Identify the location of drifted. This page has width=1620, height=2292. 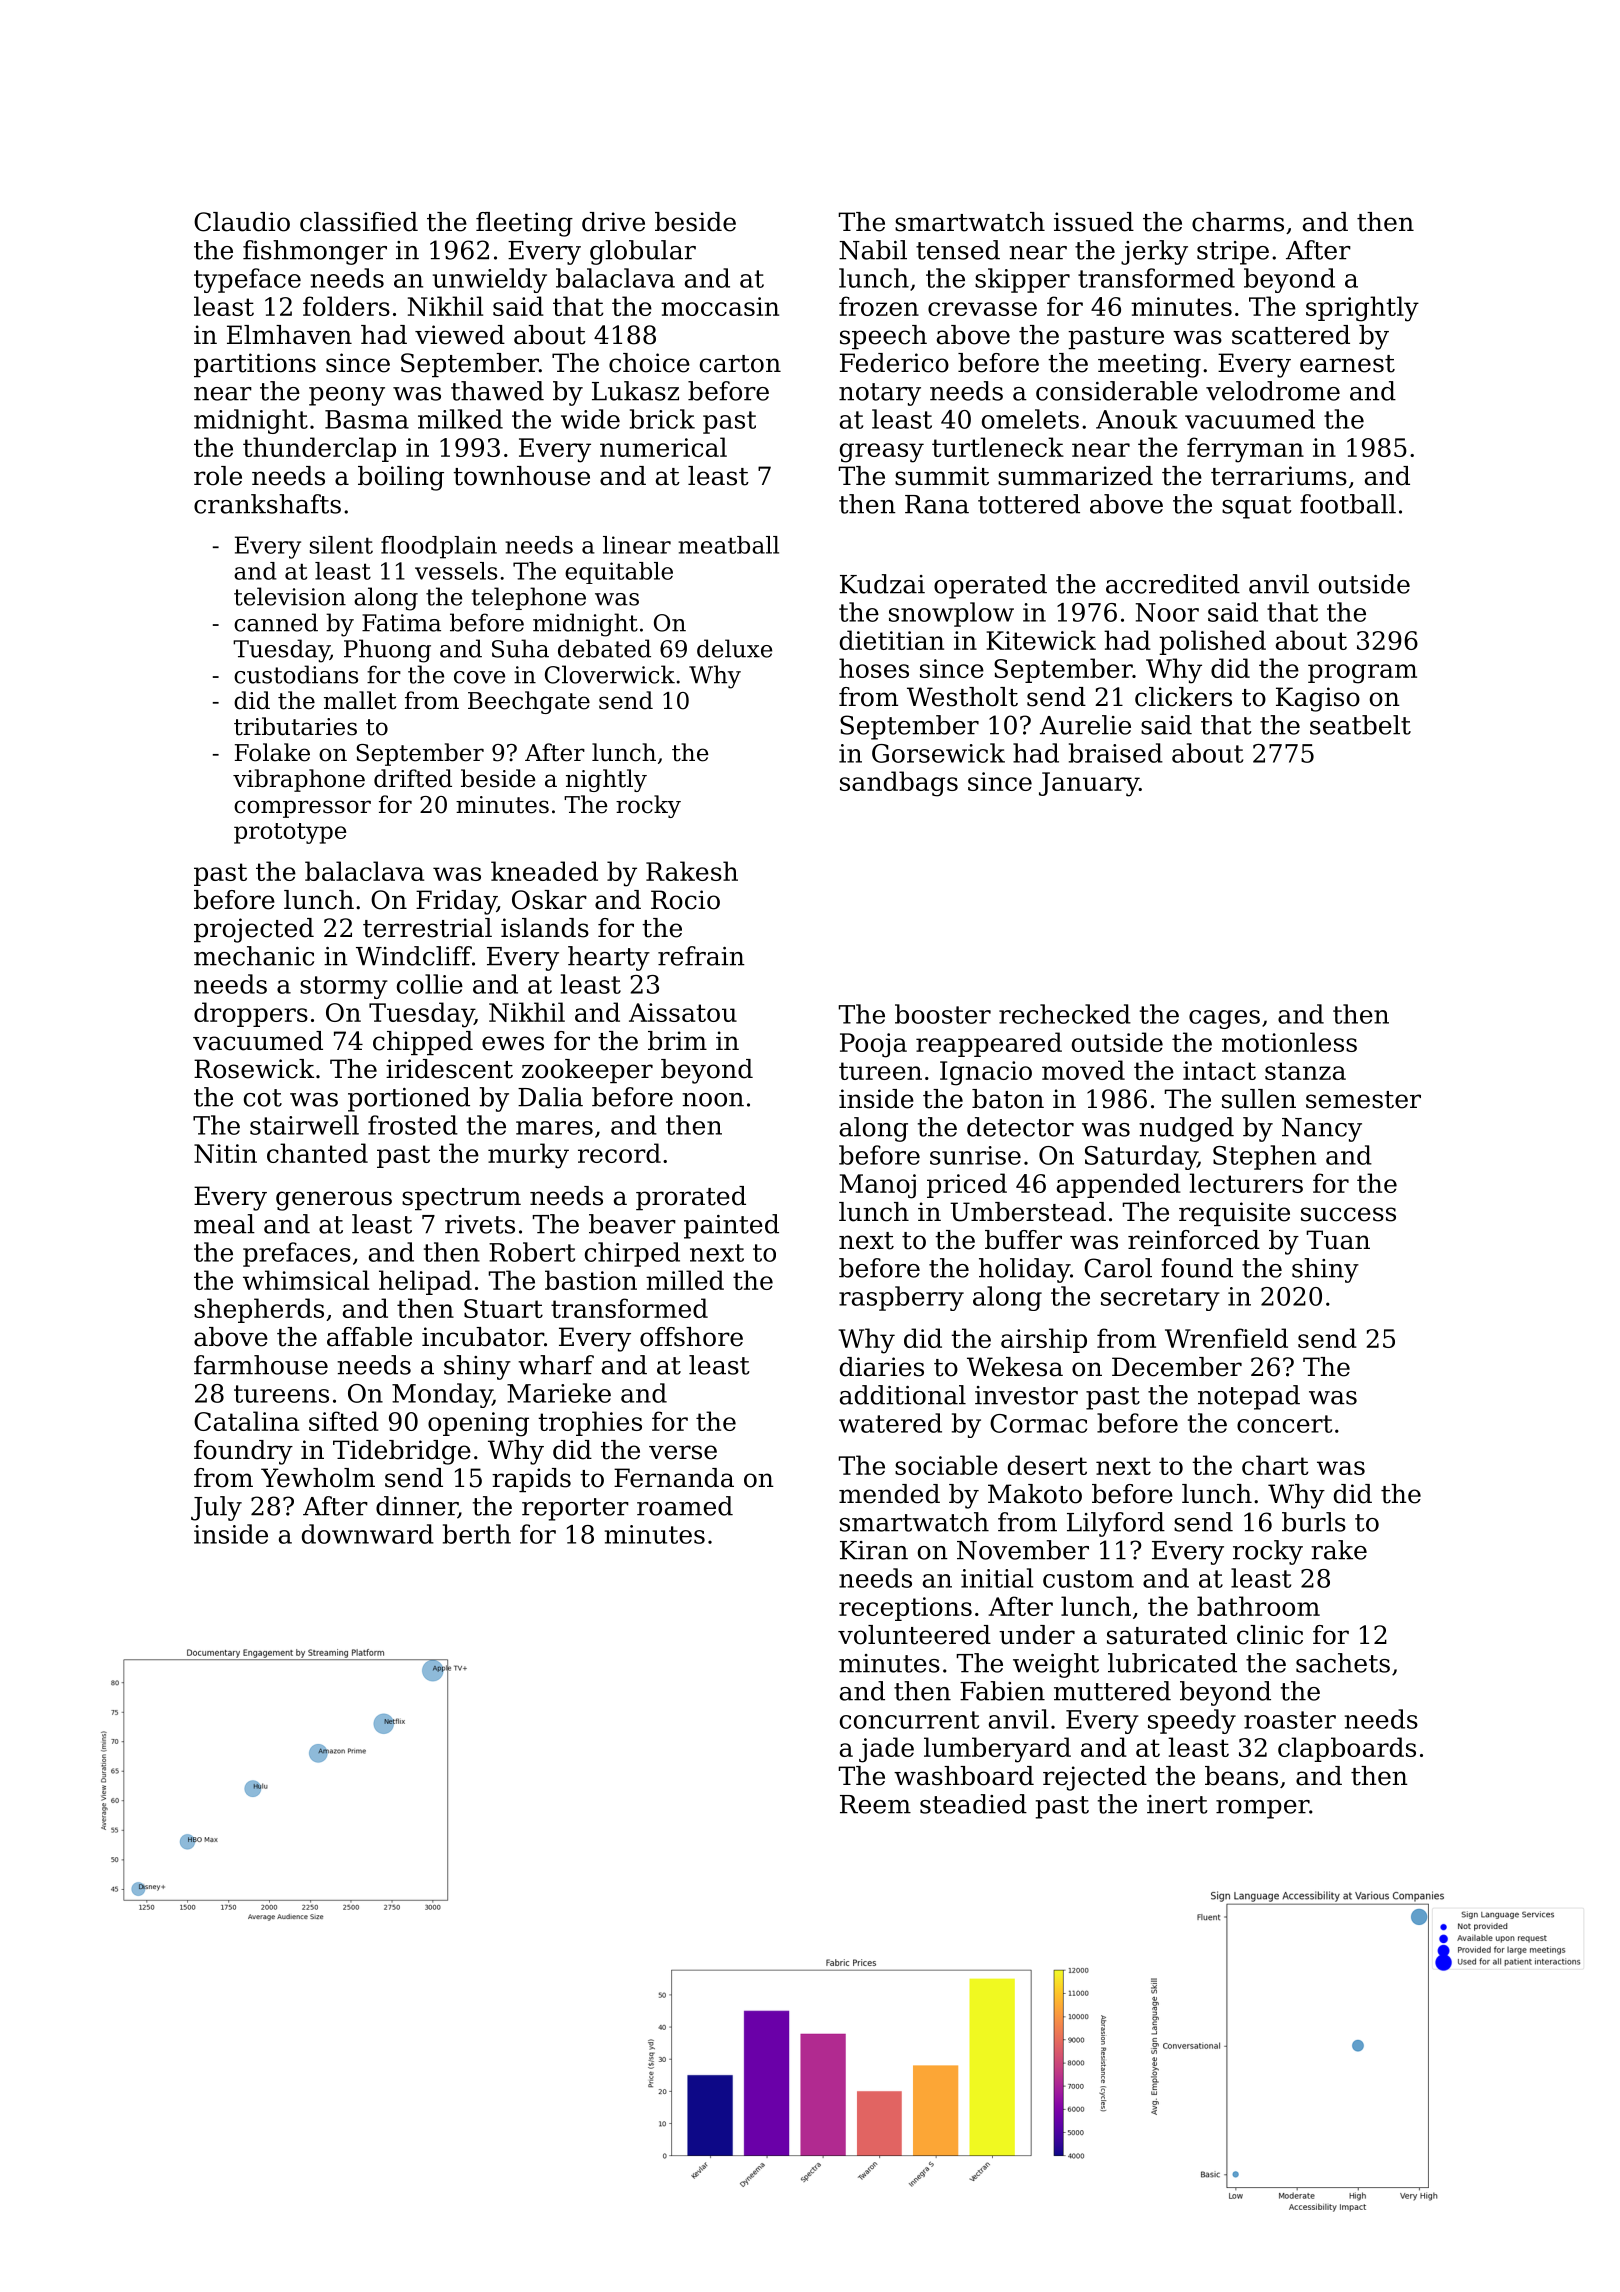
(413, 778).
